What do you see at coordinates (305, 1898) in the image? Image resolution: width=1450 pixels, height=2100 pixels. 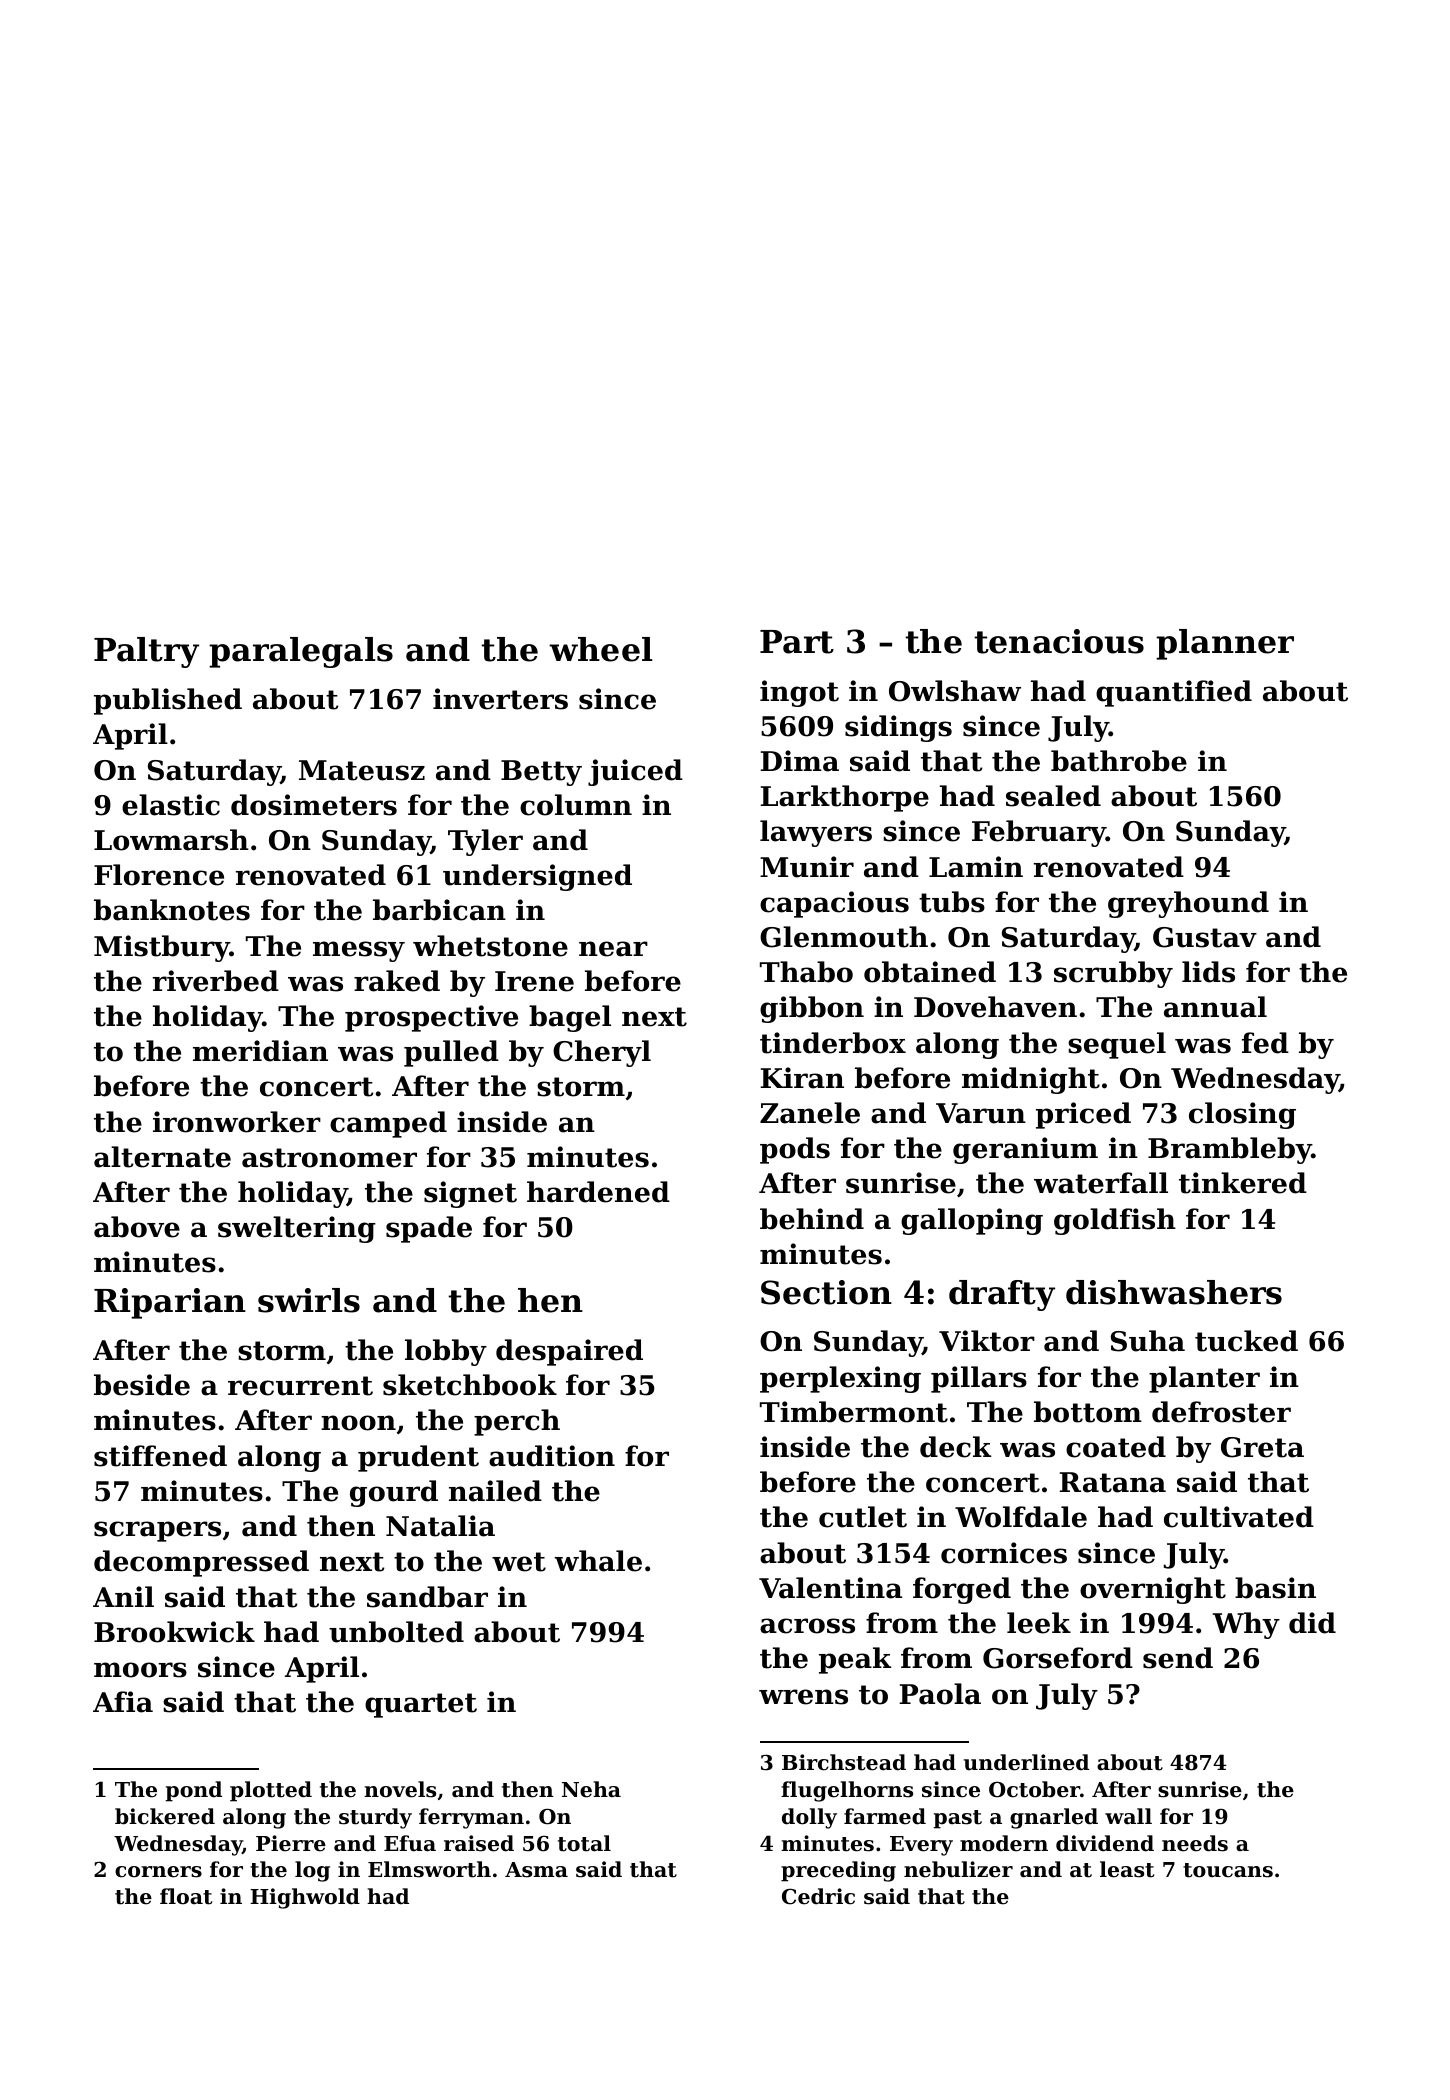 I see `Highwold` at bounding box center [305, 1898].
